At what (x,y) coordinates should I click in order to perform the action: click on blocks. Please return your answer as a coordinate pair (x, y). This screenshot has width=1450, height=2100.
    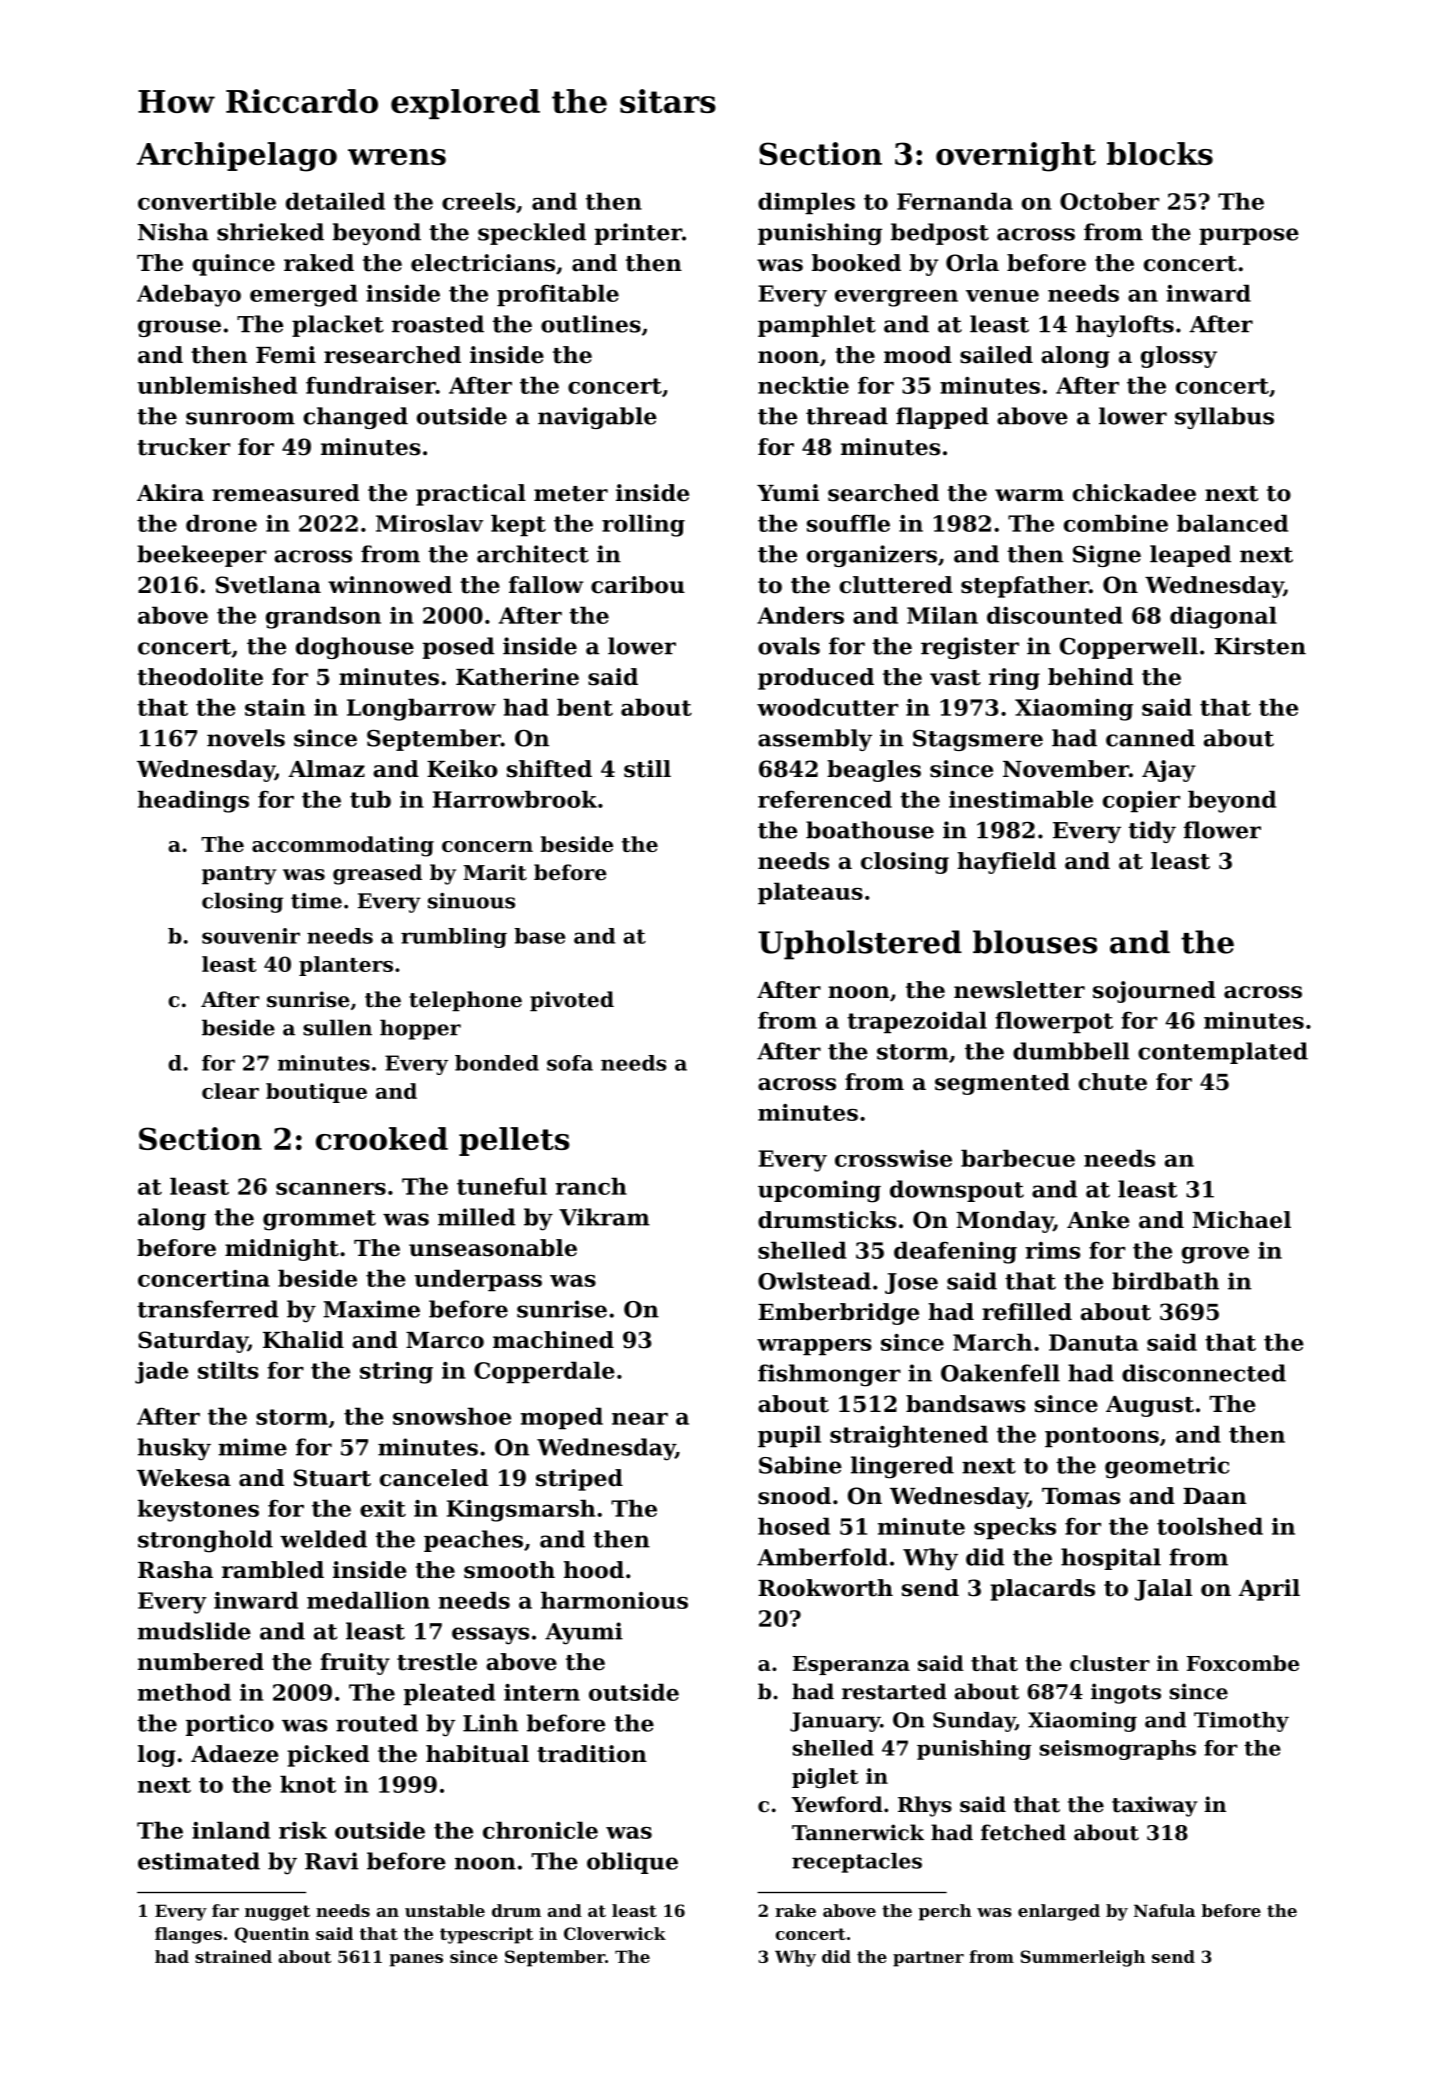
    Looking at the image, I should click on (1160, 153).
